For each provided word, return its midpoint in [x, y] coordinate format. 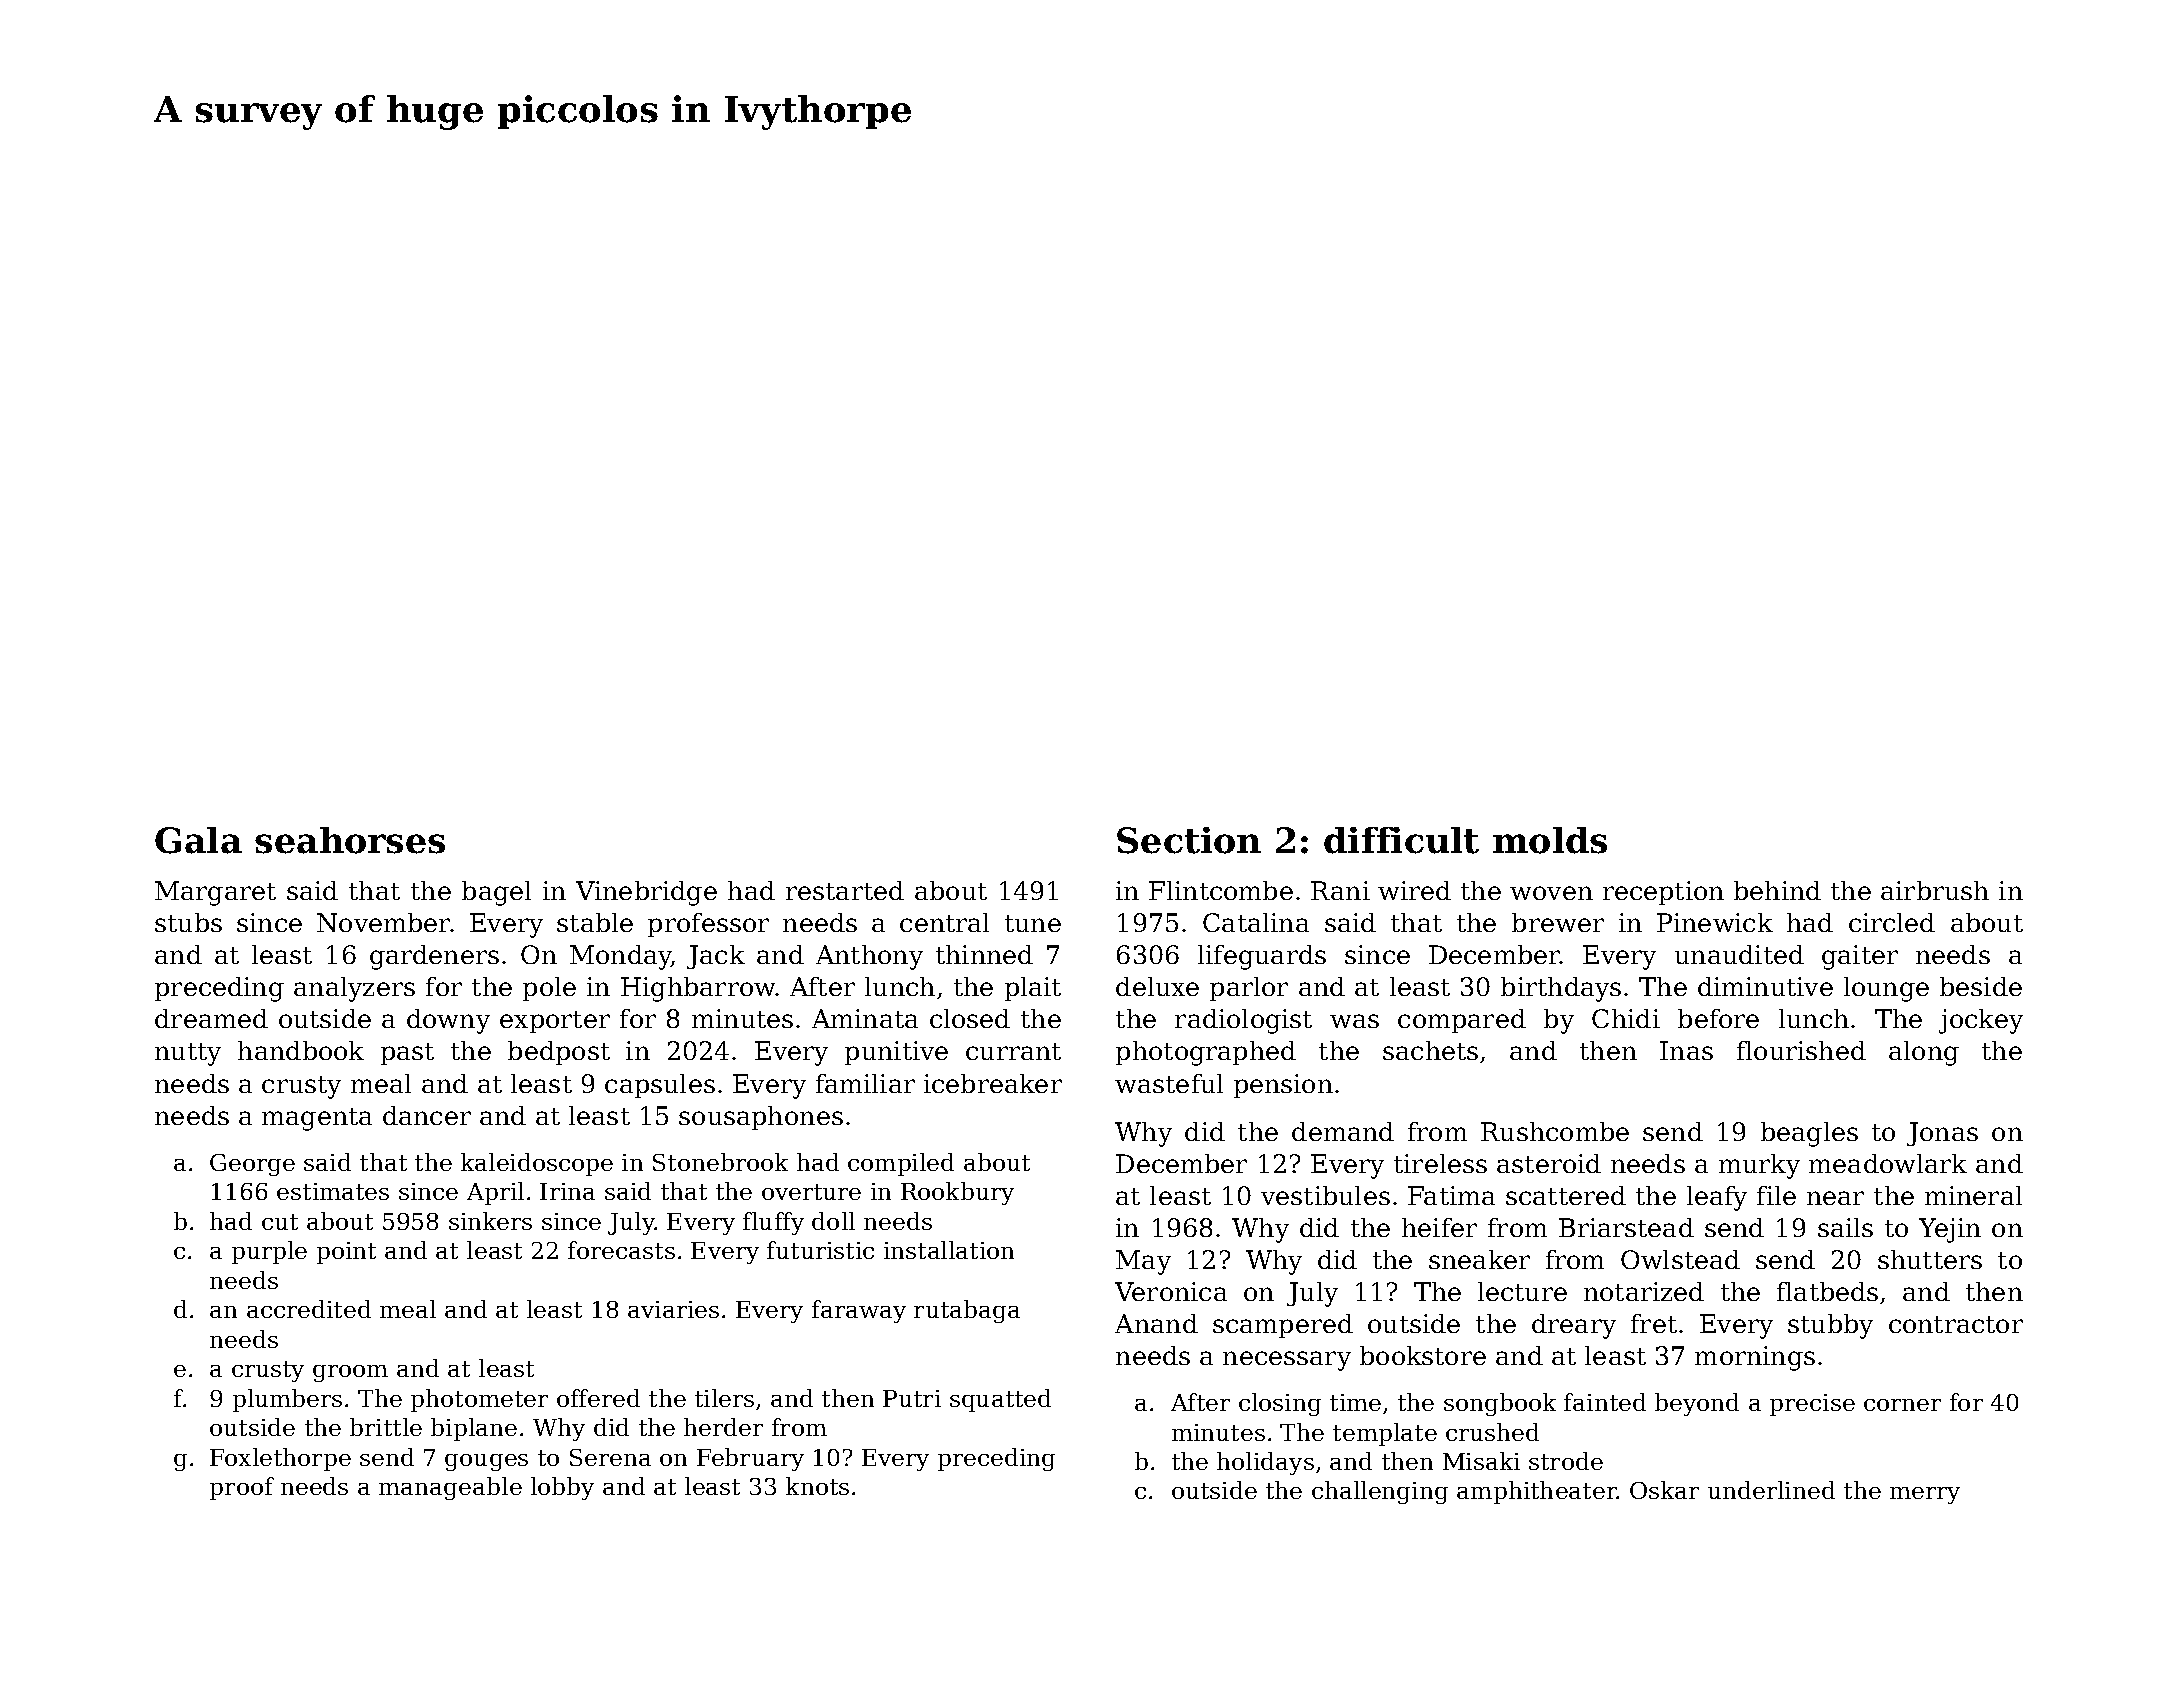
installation [949, 1250]
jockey [1981, 1021]
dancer [427, 1115]
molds [1550, 840]
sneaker [1479, 1259]
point [346, 1253]
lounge [1886, 989]
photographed [1206, 1053]
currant [1013, 1051]
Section [1189, 840]
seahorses [350, 840]
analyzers [354, 989]
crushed [1492, 1432]
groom [350, 1373]
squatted [1000, 1400]
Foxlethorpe [280, 1459]
